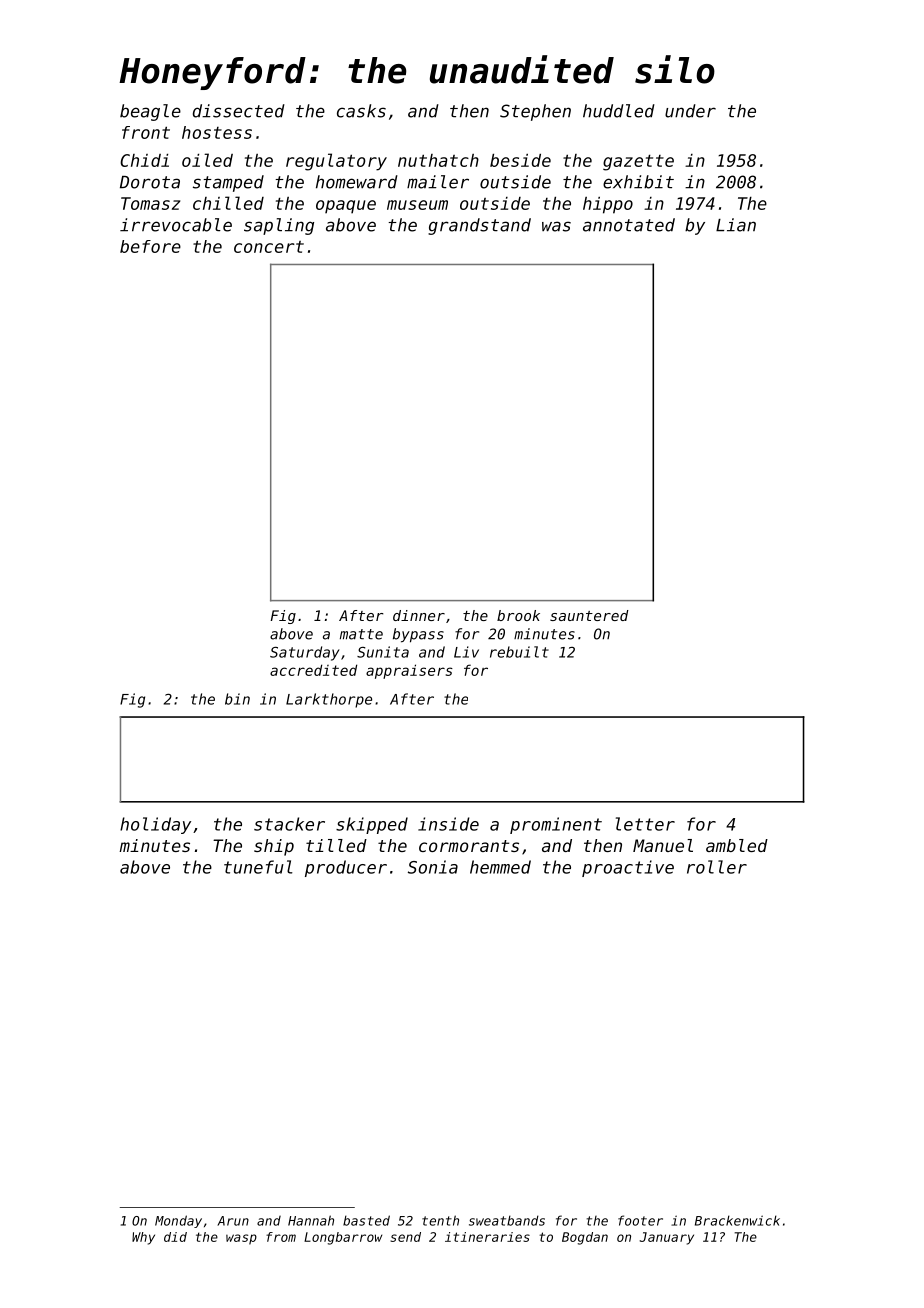 The width and height of the page is (924, 1308). I want to click on Why, so click(143, 1238).
